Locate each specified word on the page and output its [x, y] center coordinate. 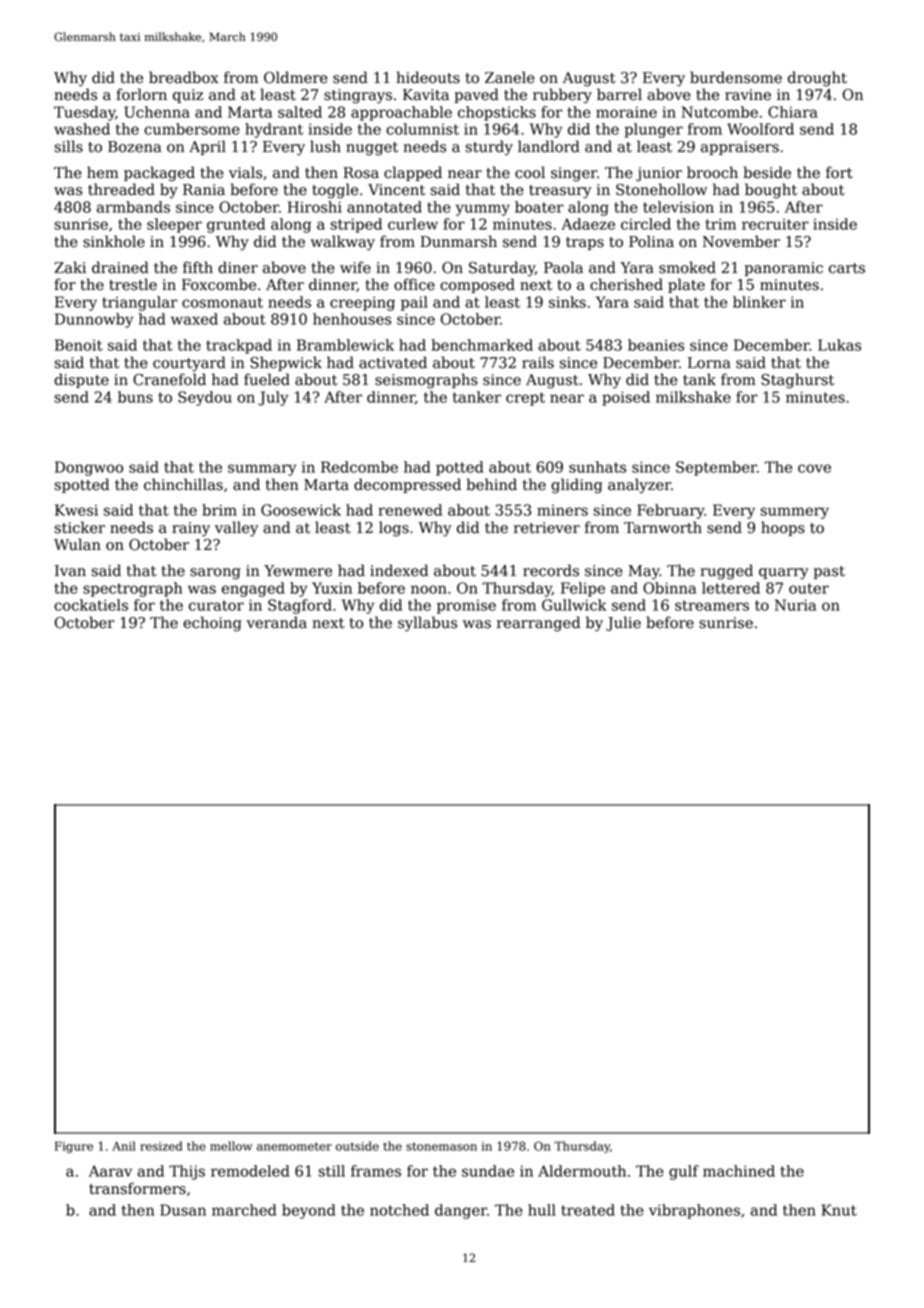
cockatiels [91, 605]
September [716, 468]
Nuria [795, 605]
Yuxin [332, 588]
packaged [159, 174]
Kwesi [76, 510]
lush [325, 146]
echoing [212, 624]
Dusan [183, 1210]
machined [739, 1171]
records [551, 570]
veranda [277, 622]
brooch [712, 172]
